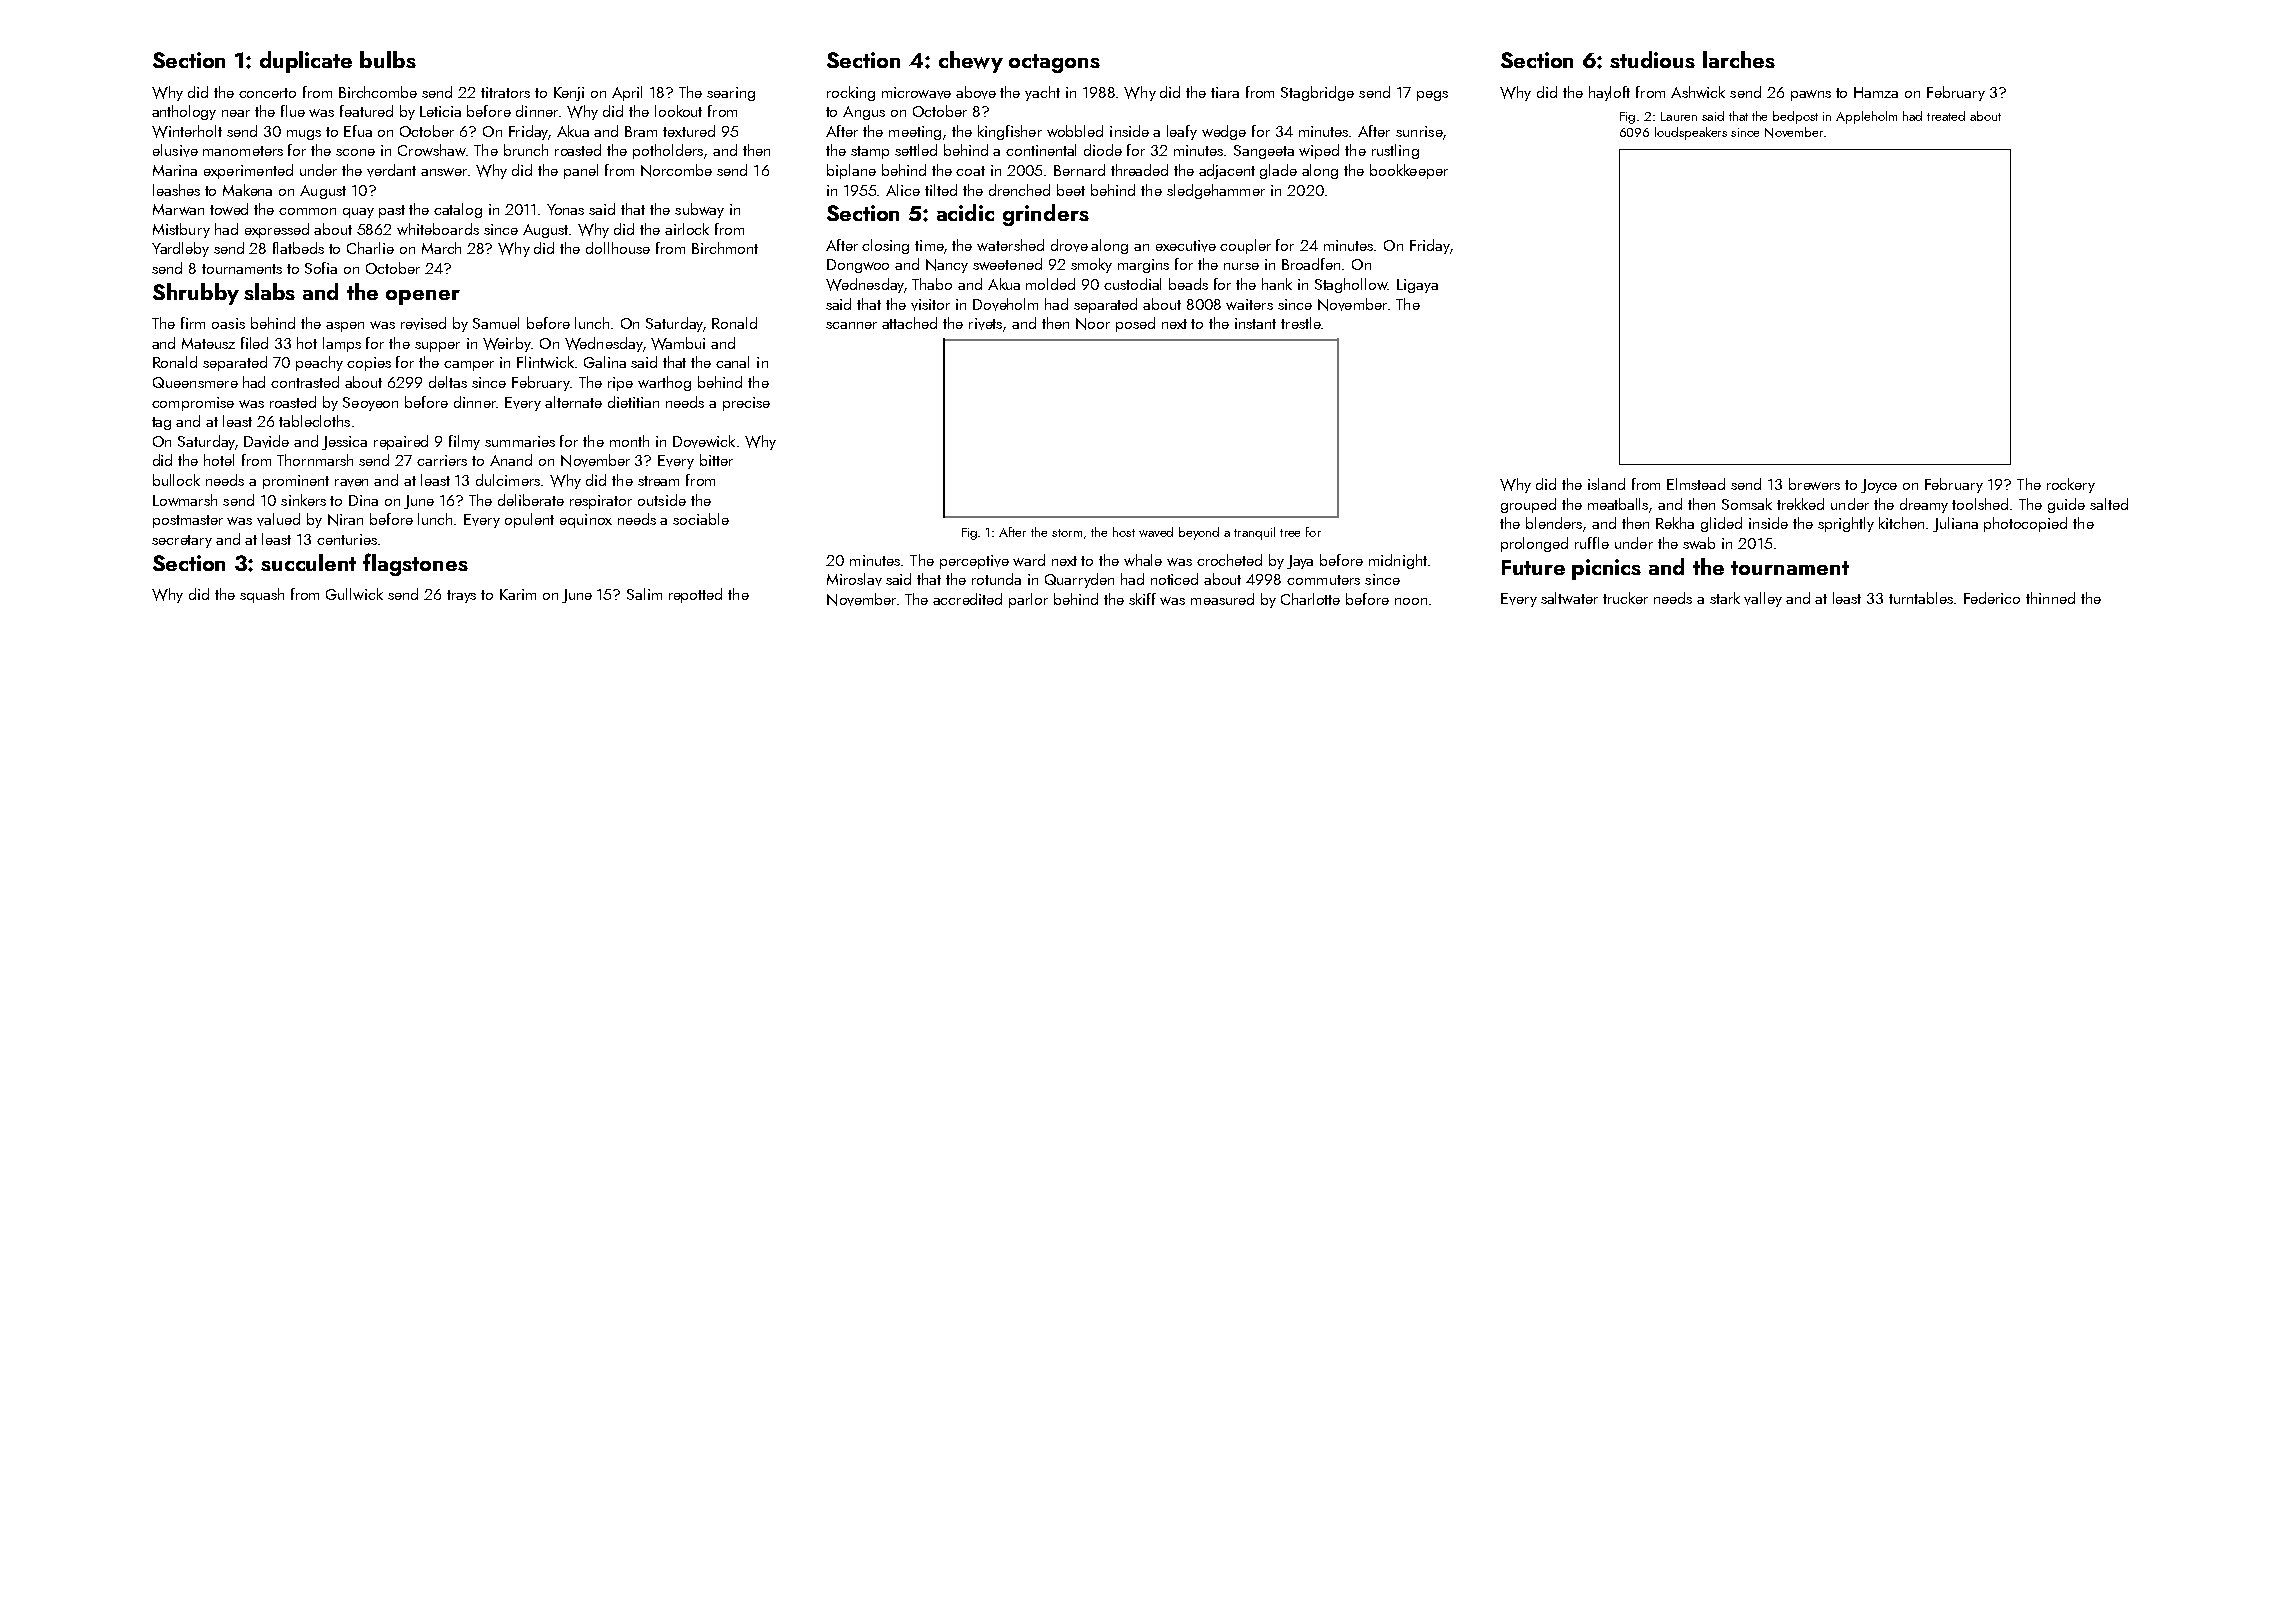  I want to click on Noor, so click(1093, 324).
